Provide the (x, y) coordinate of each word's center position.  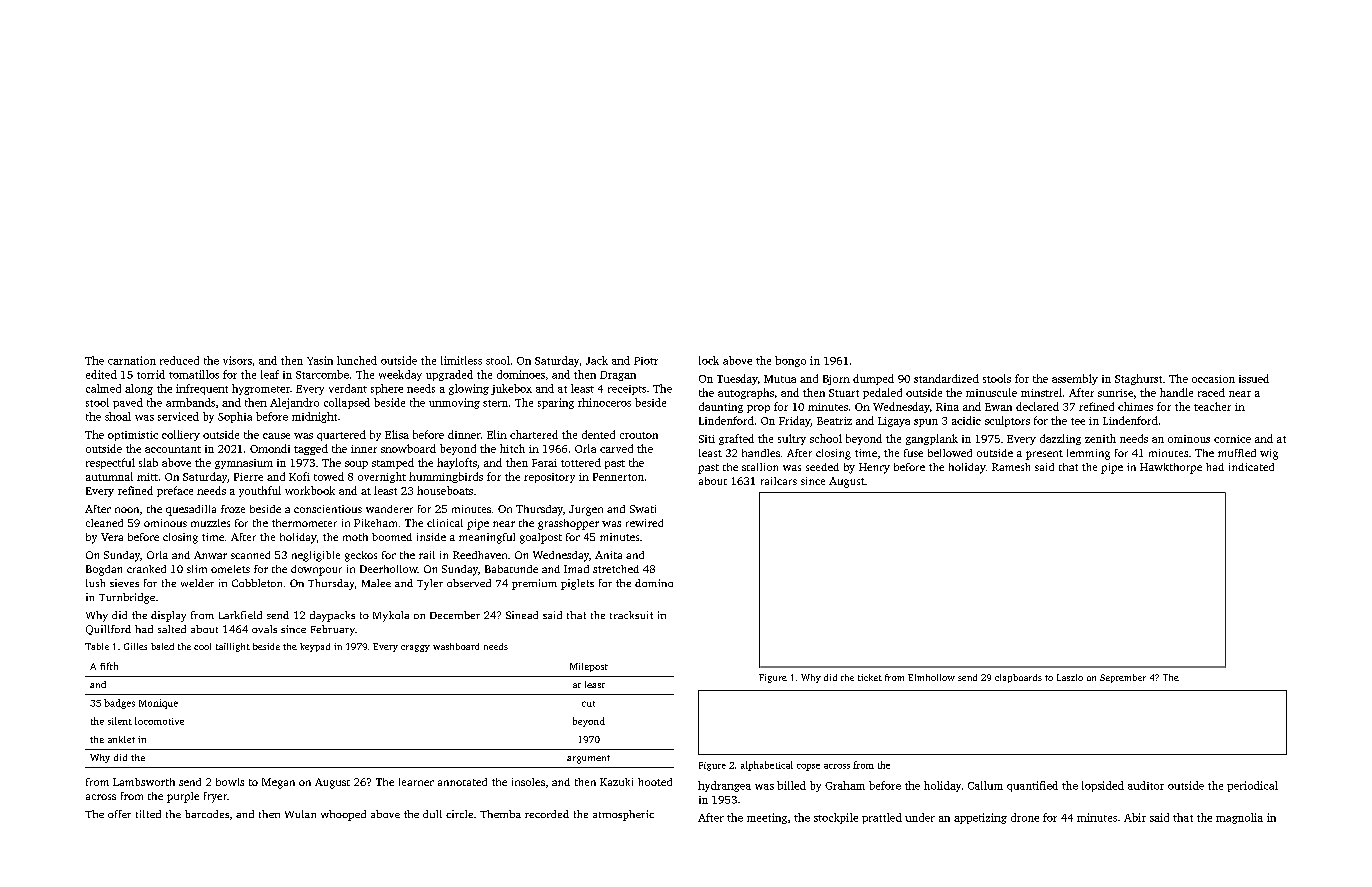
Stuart (844, 393)
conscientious (328, 509)
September (1123, 678)
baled (162, 646)
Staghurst (1138, 379)
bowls (230, 782)
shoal (118, 416)
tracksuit (631, 615)
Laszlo (1070, 677)
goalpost (541, 538)
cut (588, 704)
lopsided (1103, 786)
